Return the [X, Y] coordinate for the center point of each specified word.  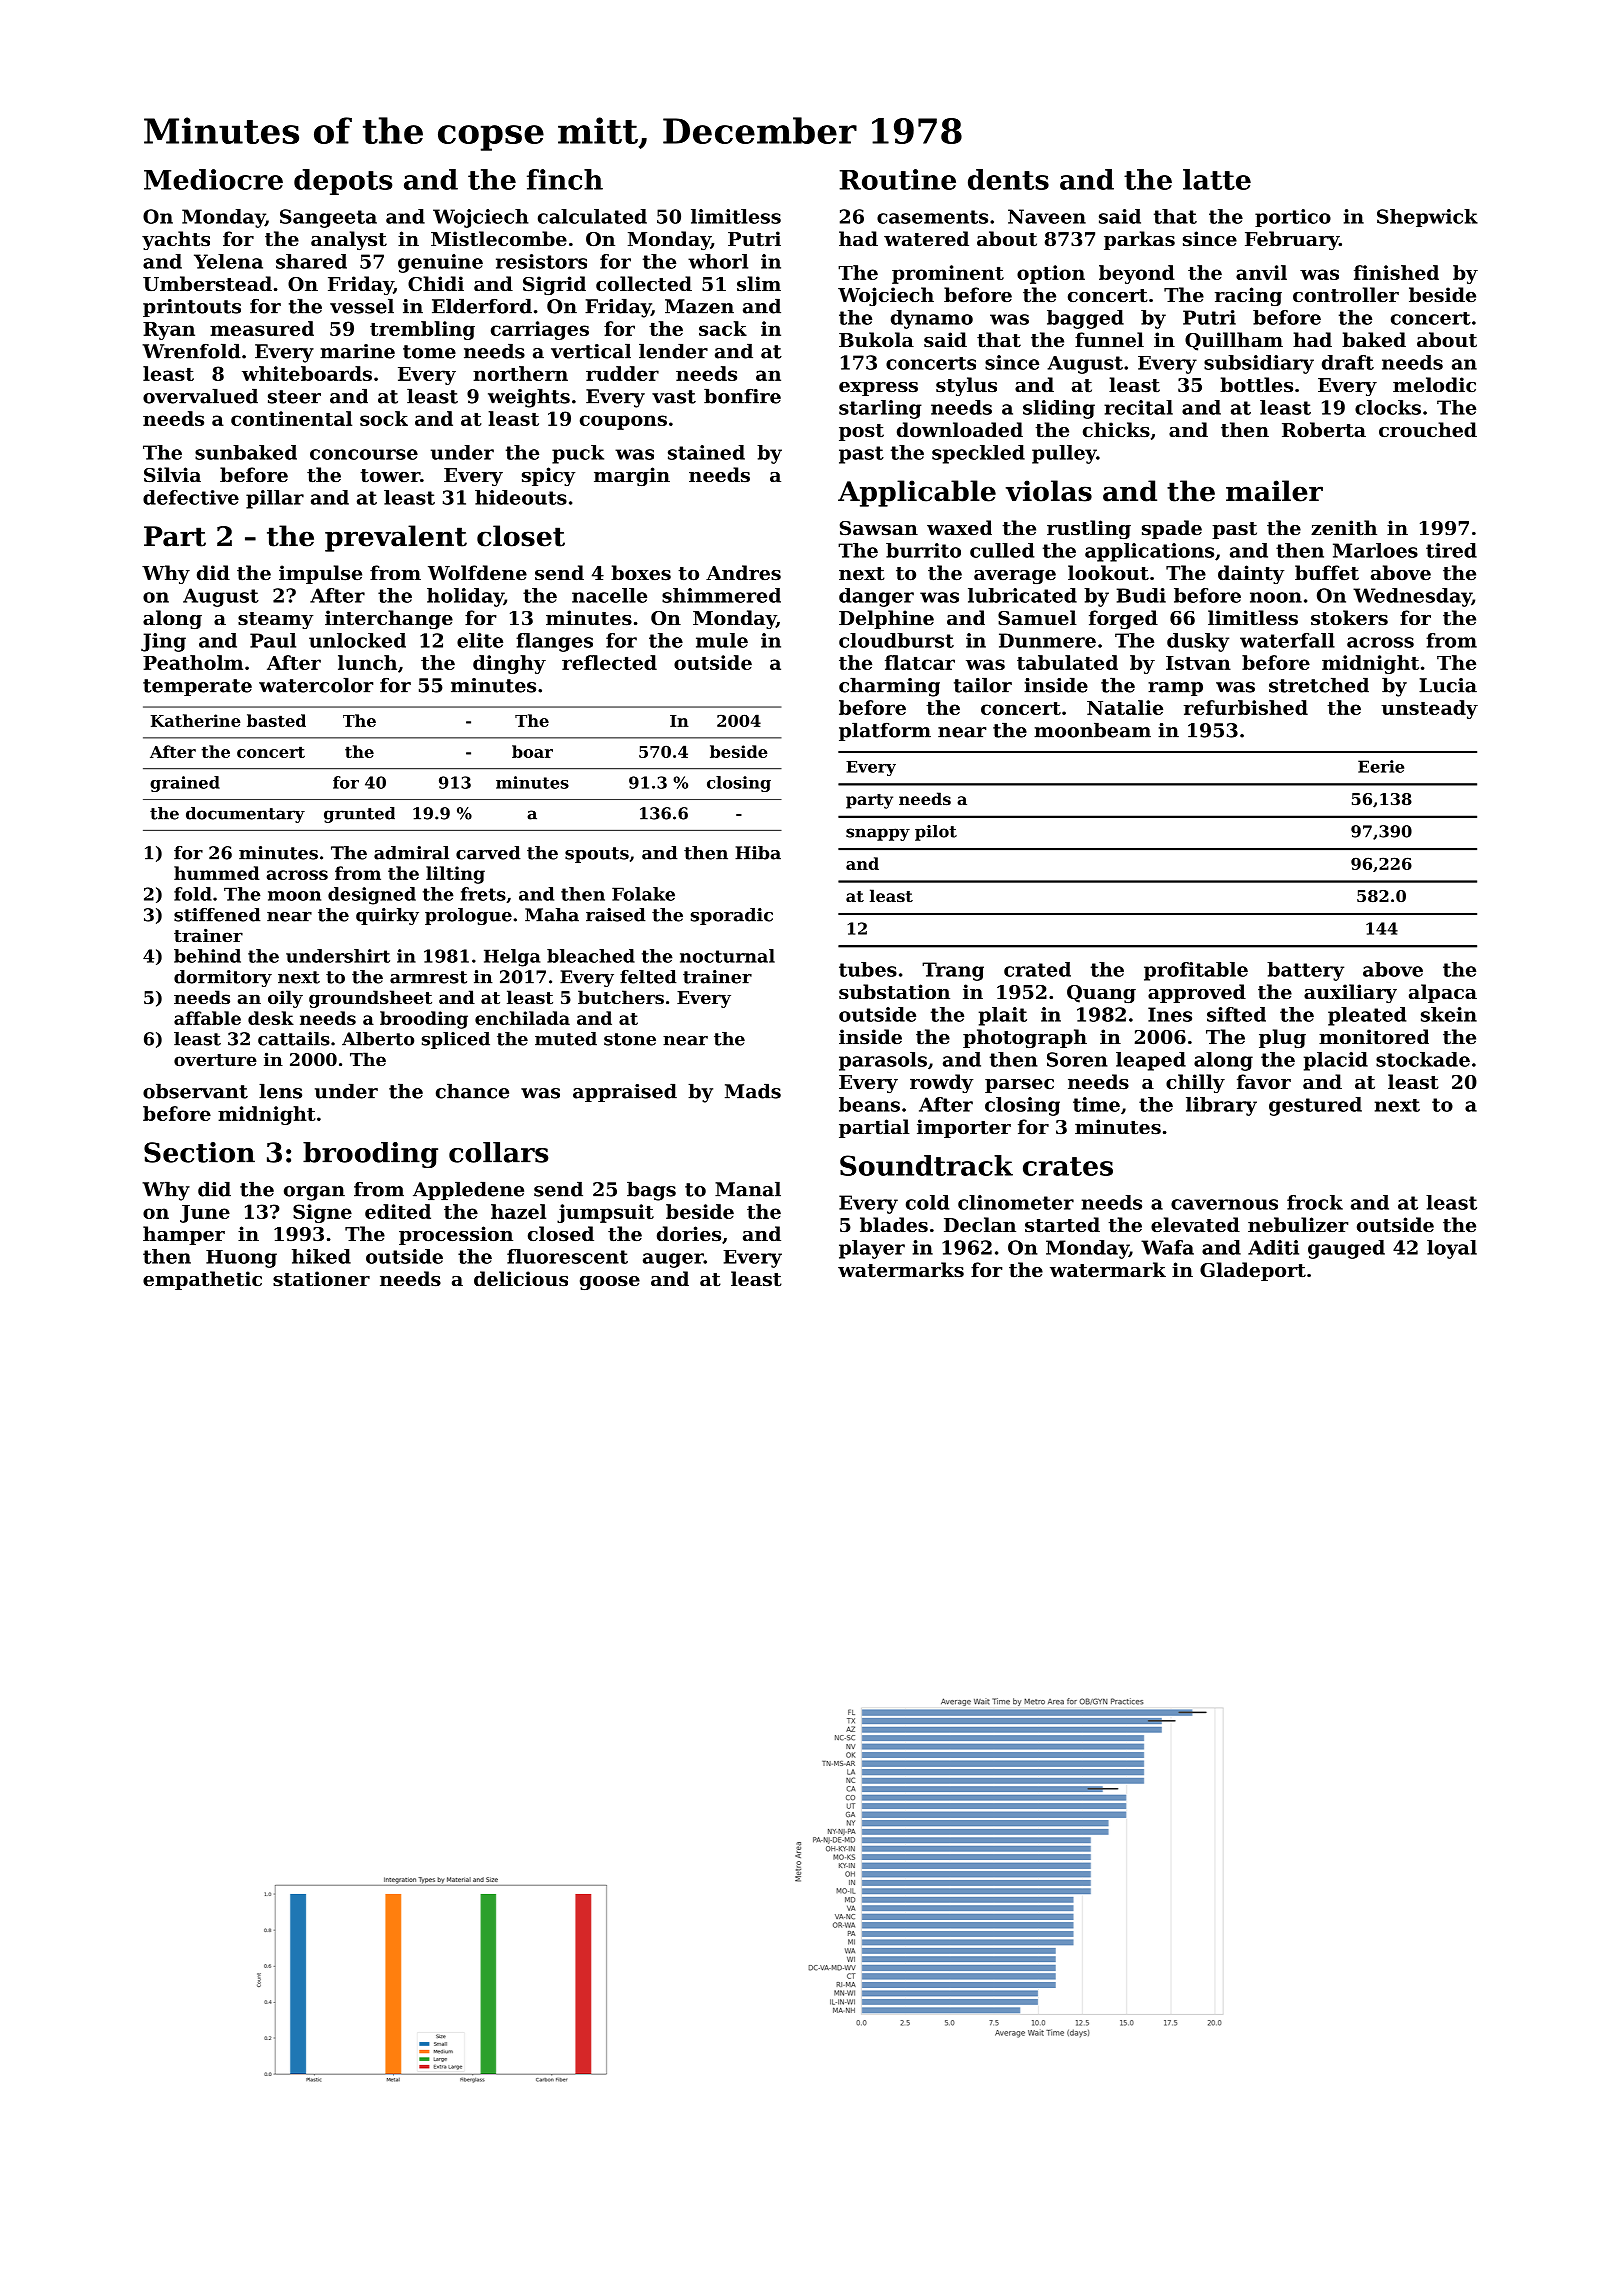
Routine [898, 179]
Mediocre [213, 179]
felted [648, 977]
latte [1217, 179]
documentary [245, 815]
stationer [321, 1279]
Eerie [1381, 766]
